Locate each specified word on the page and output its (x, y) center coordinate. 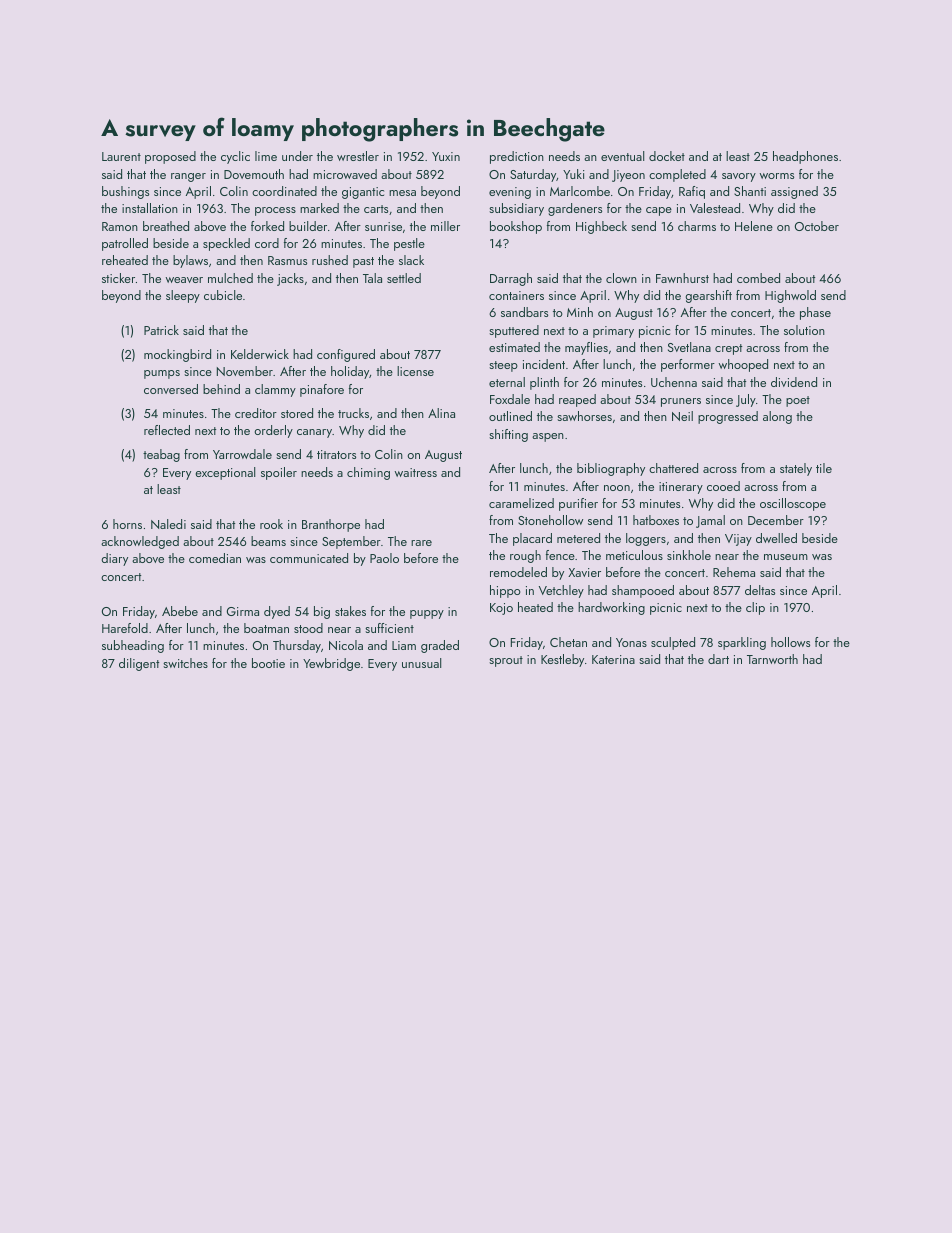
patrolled (125, 244)
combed (758, 278)
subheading (133, 646)
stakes (350, 611)
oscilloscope (793, 504)
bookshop (516, 227)
